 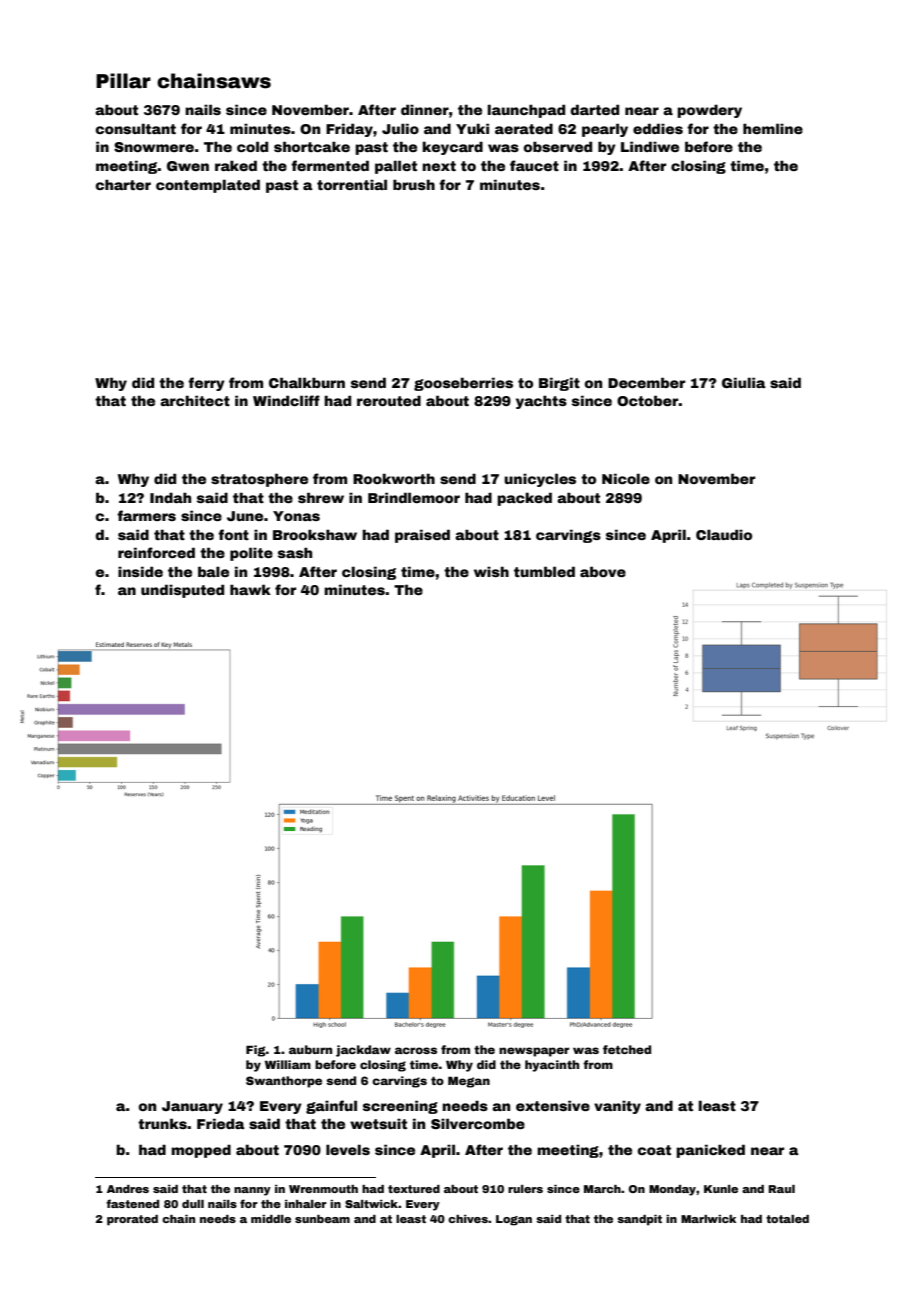 What do you see at coordinates (708, 1219) in the screenshot?
I see `Marlwick` at bounding box center [708, 1219].
